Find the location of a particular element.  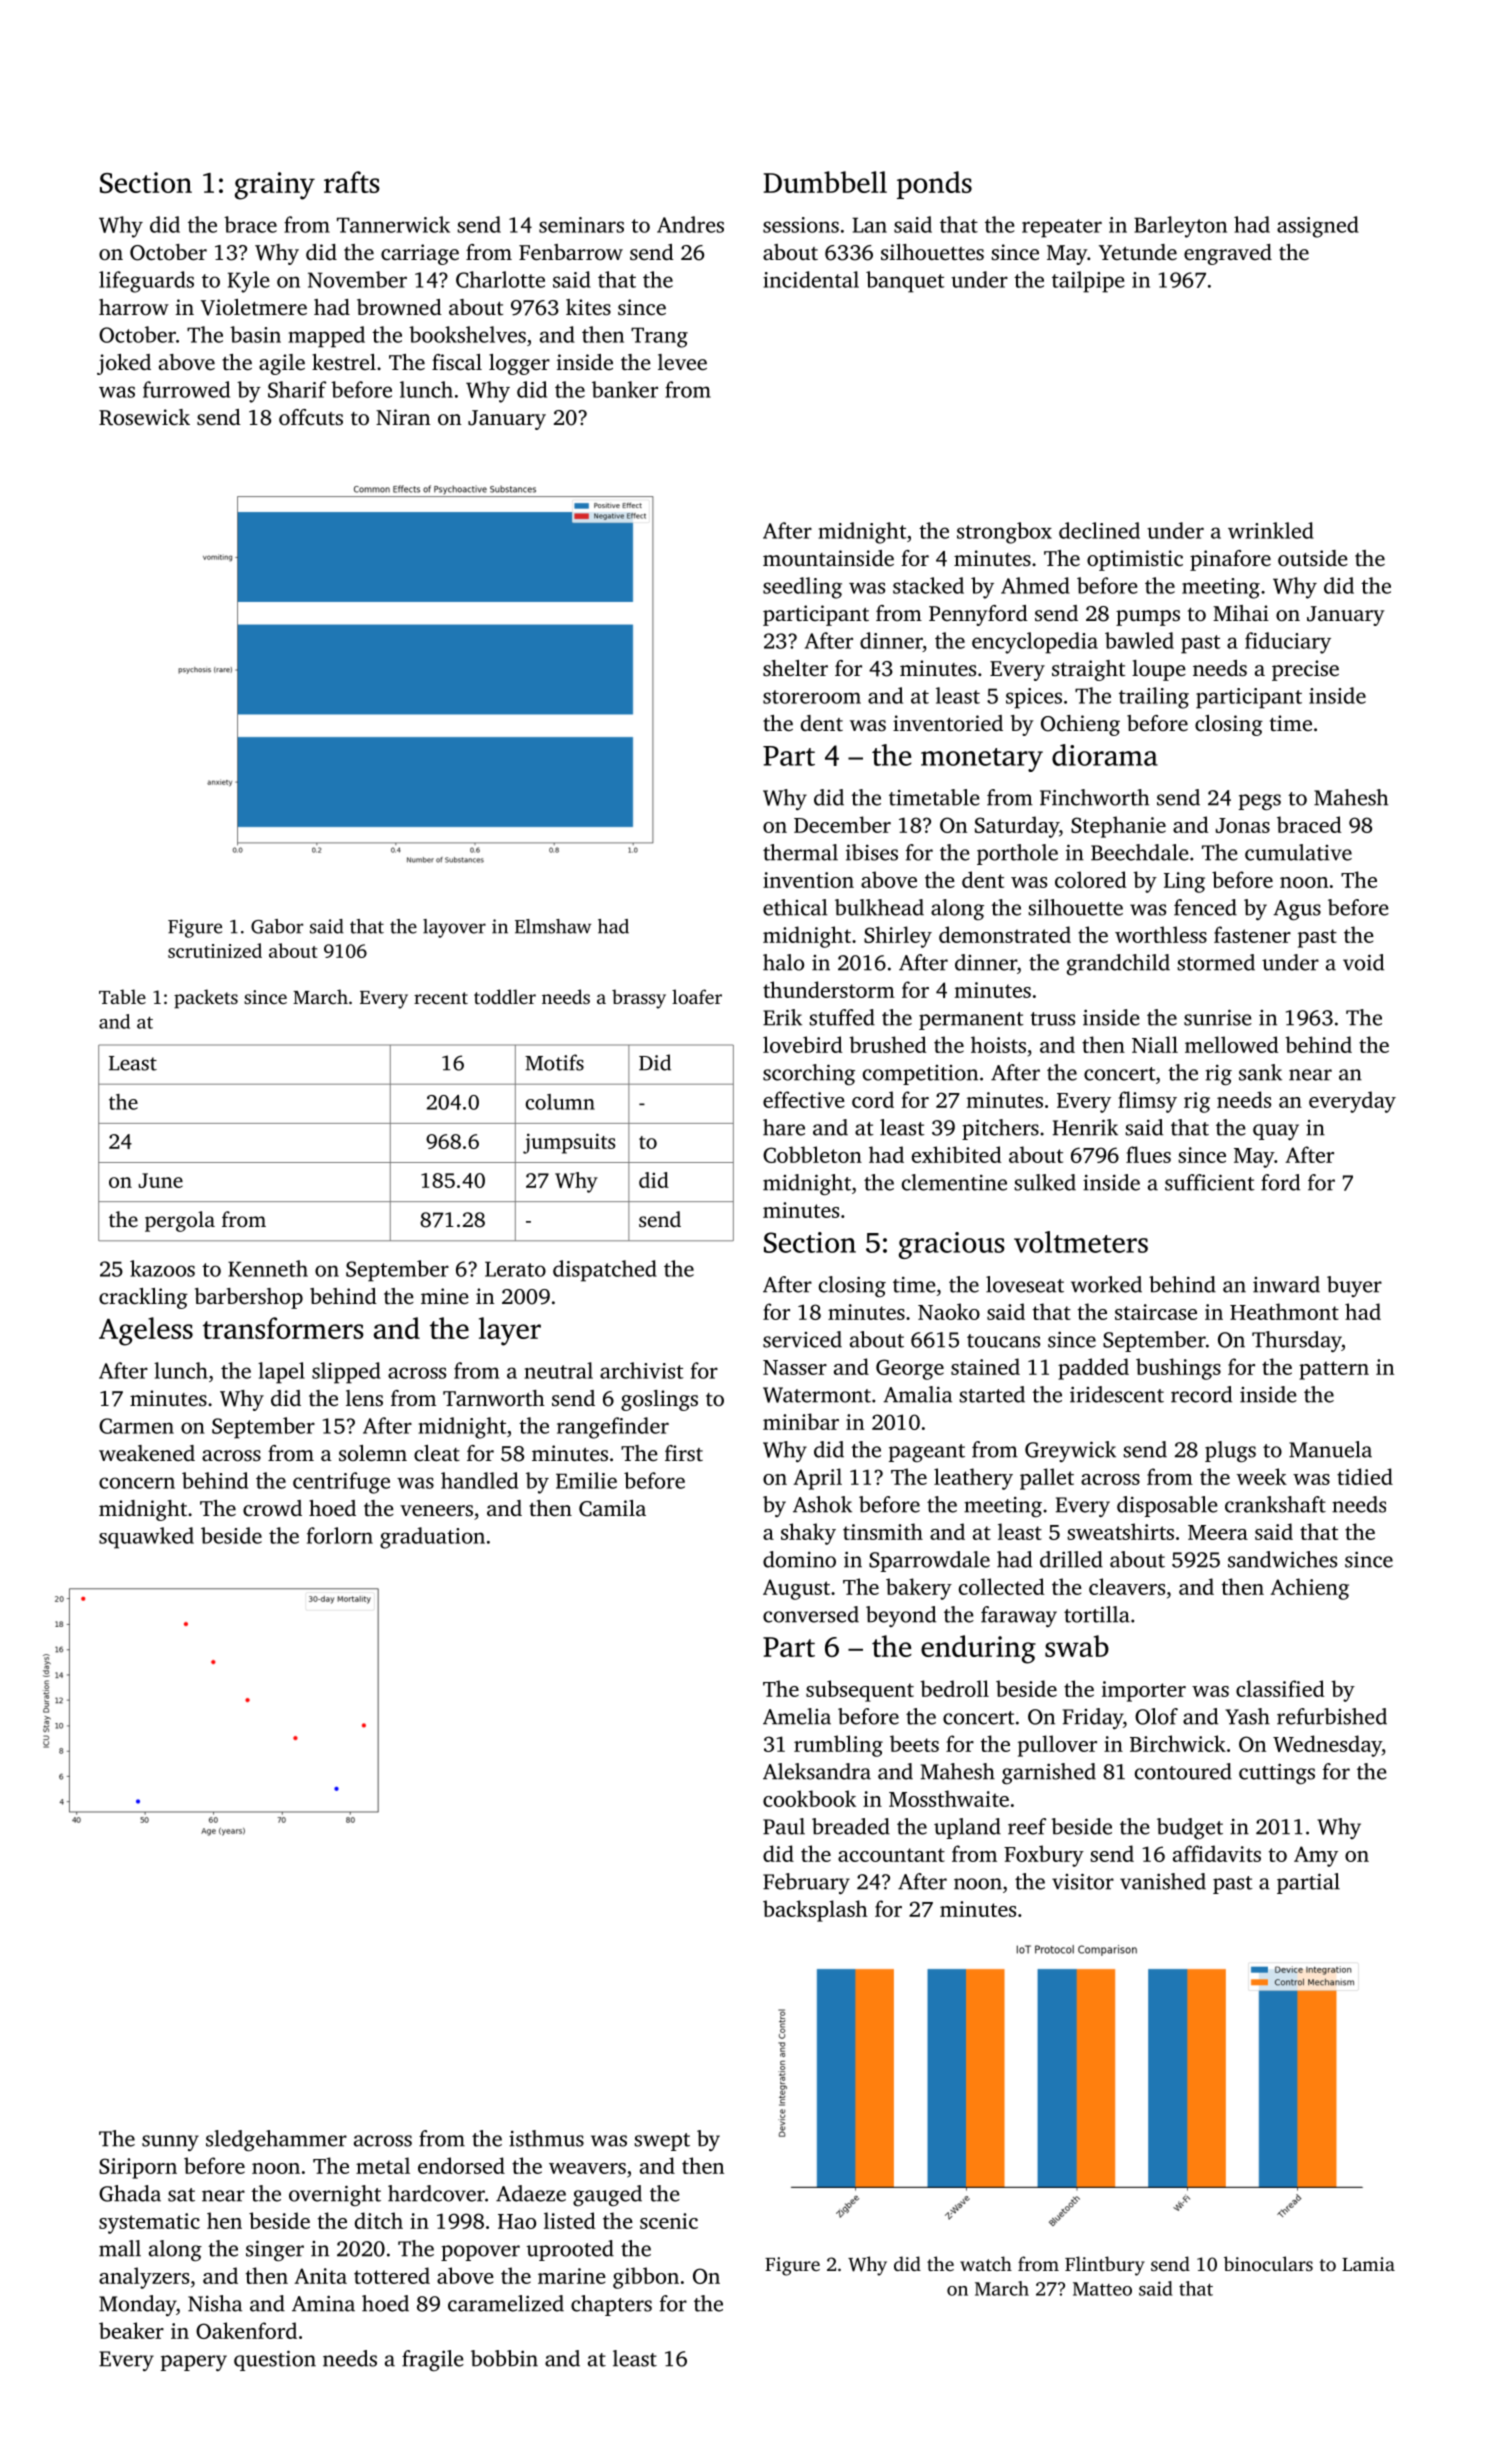

chapters is located at coordinates (611, 2305).
